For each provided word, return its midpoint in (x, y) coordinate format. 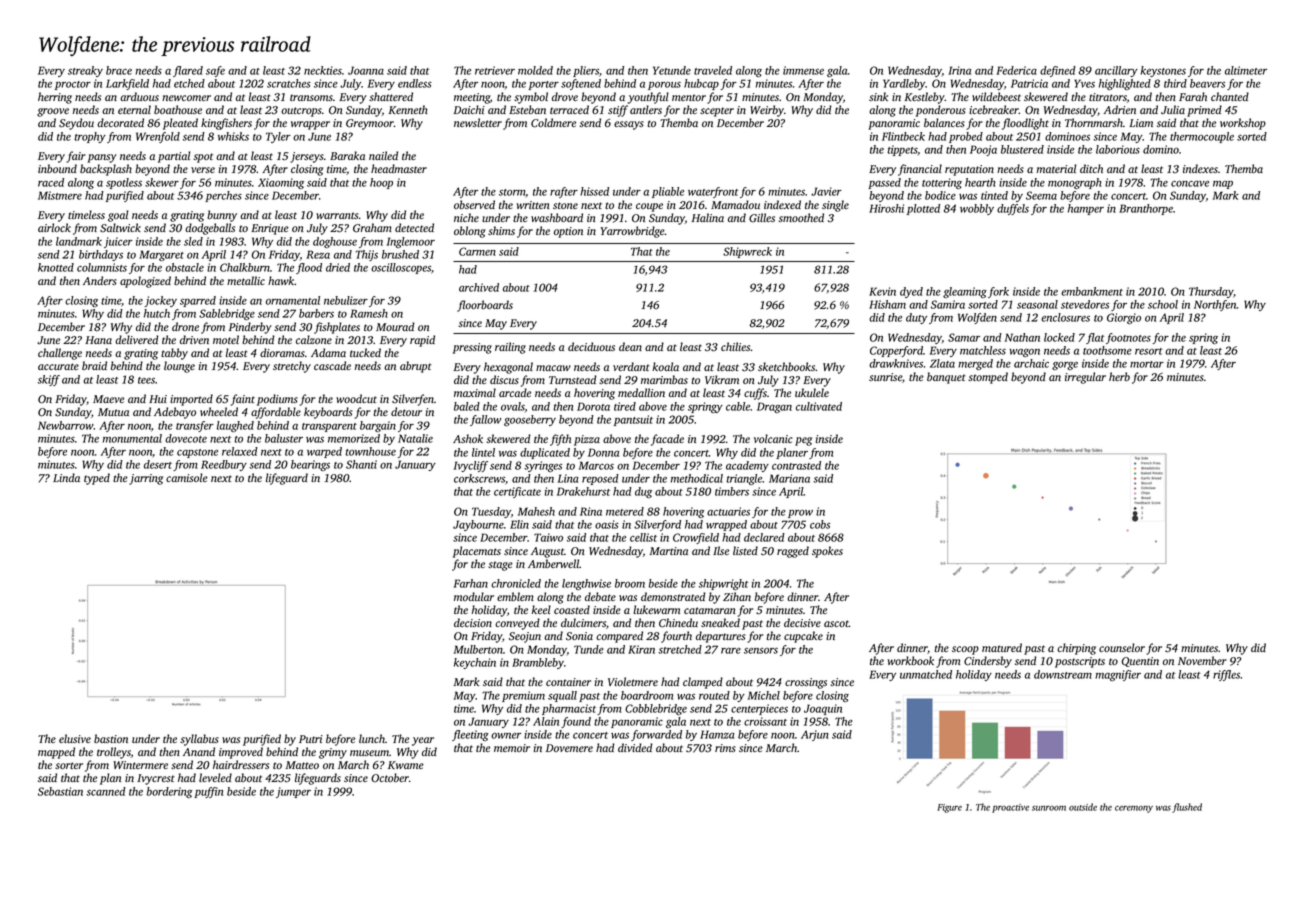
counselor (1122, 647)
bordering (169, 792)
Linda (66, 477)
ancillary (1116, 71)
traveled (713, 70)
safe (215, 71)
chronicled (516, 583)
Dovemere (569, 748)
